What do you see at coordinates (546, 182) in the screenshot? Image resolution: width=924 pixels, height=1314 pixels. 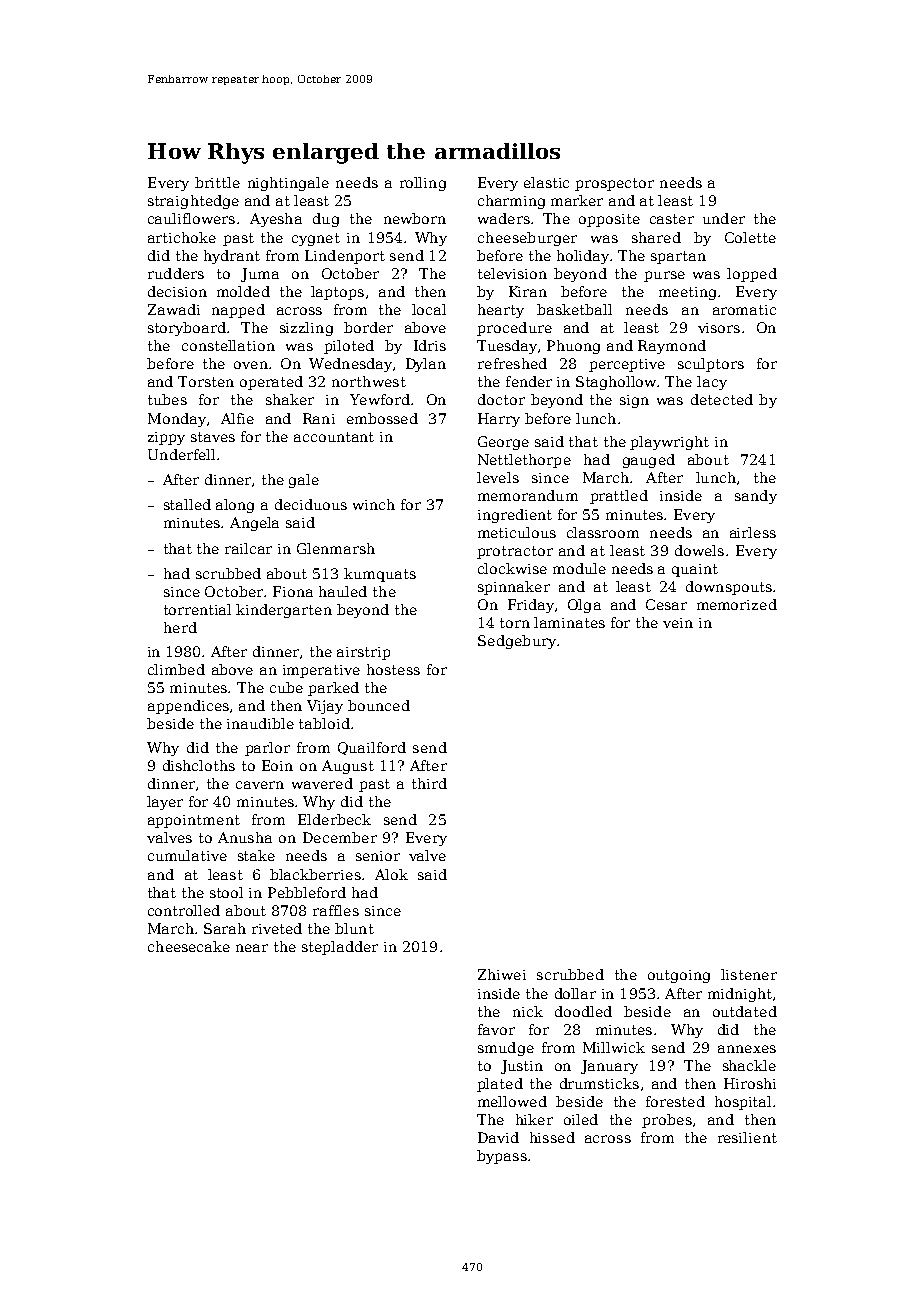 I see `elastic` at bounding box center [546, 182].
